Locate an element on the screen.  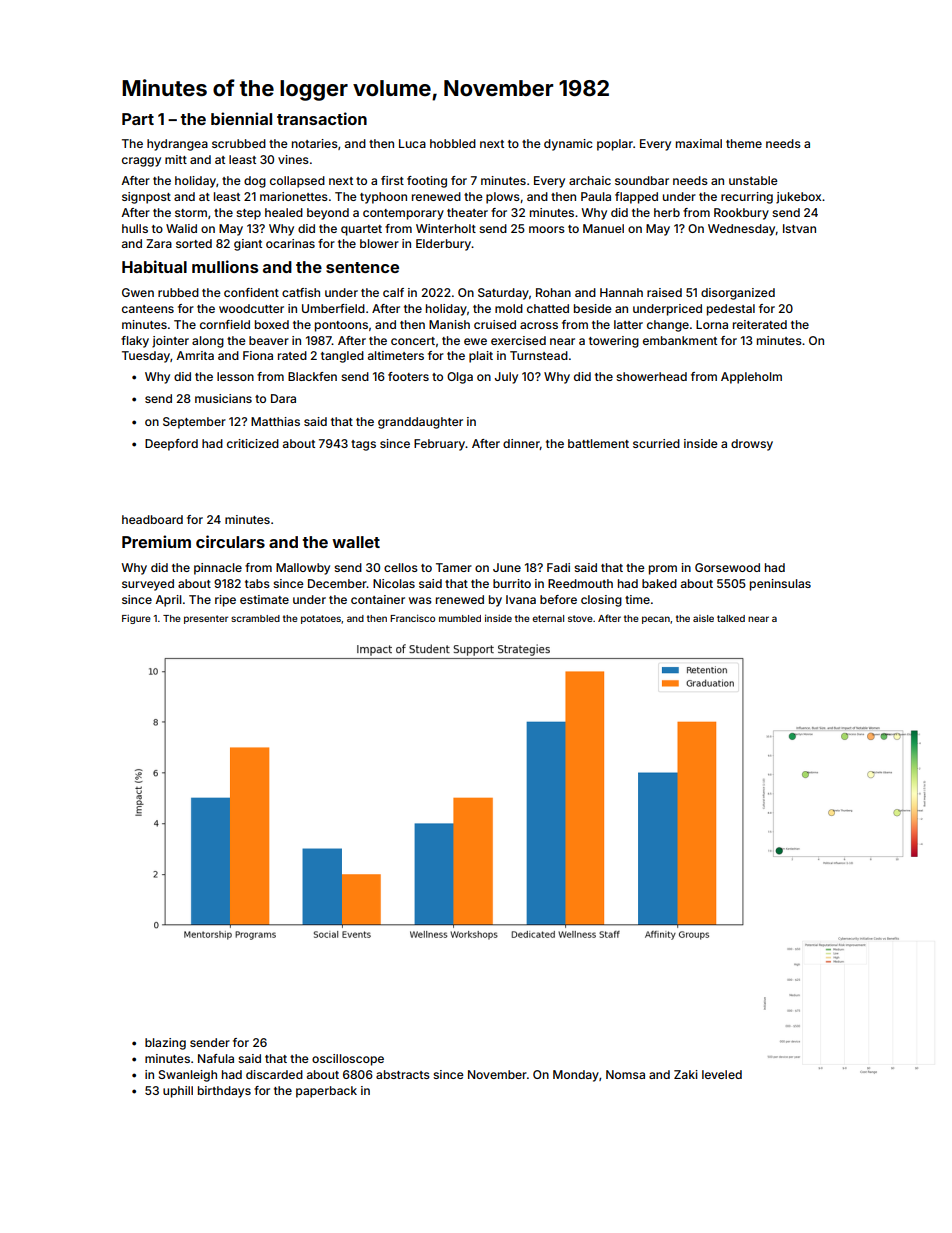
flaky is located at coordinates (135, 342).
